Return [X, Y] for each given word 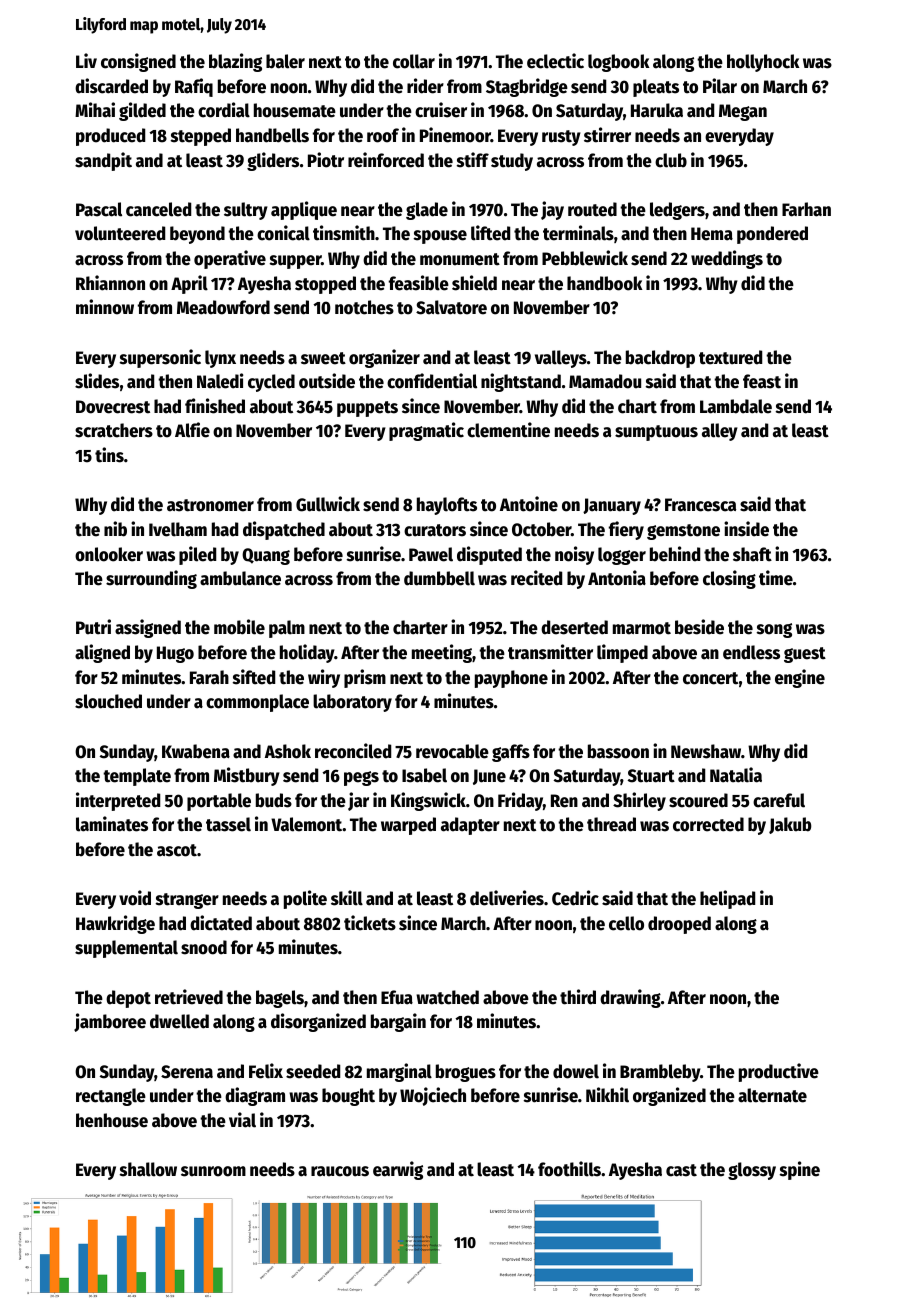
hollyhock [763, 63]
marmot [642, 628]
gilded [142, 111]
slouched [108, 701]
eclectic [555, 61]
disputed [489, 555]
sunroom [213, 1171]
